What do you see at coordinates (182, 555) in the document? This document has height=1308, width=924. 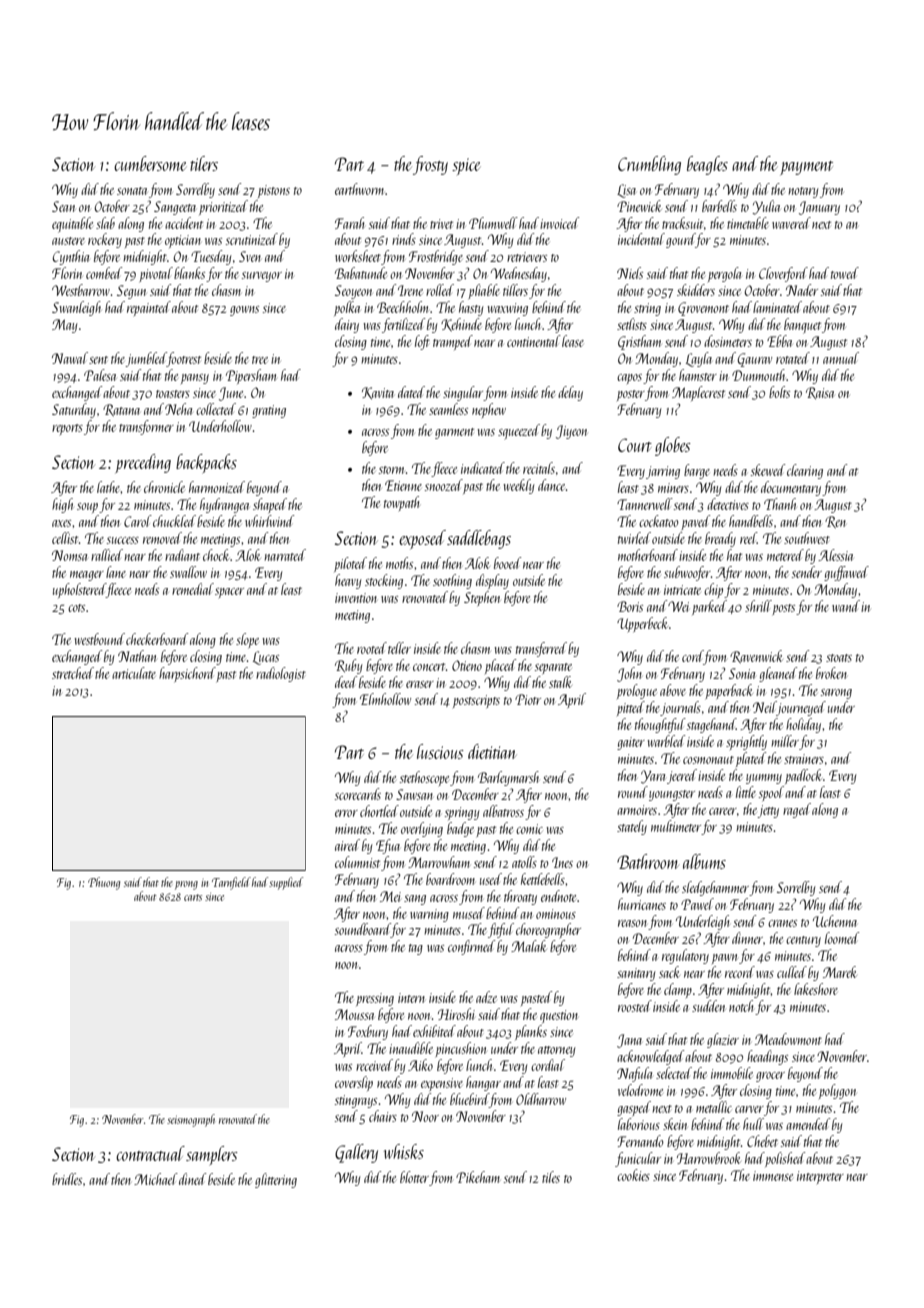 I see `radiant` at bounding box center [182, 555].
